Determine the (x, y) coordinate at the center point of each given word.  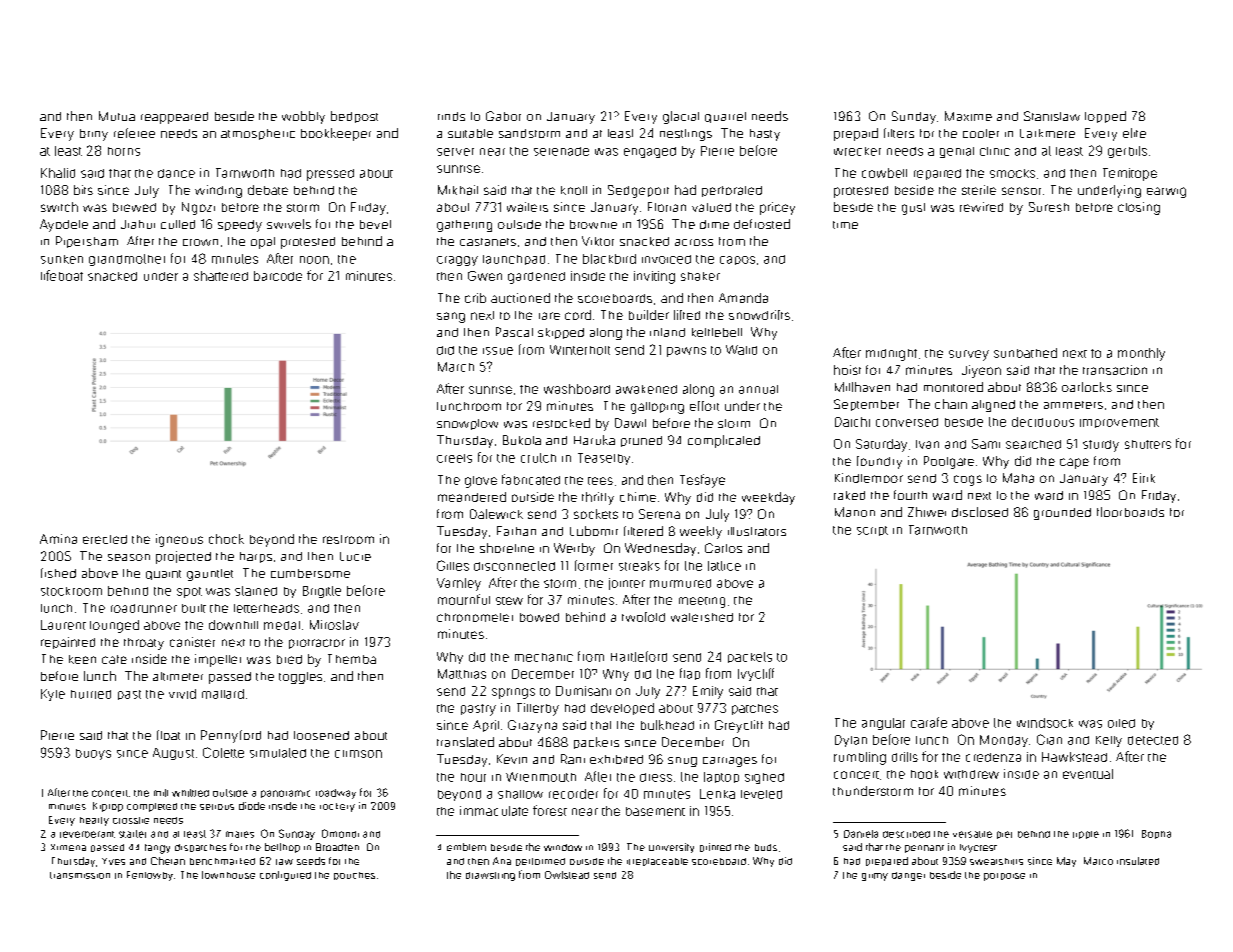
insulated (1138, 861)
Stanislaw (1052, 116)
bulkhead (667, 725)
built (194, 608)
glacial (681, 117)
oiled (1121, 723)
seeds (311, 861)
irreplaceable (657, 862)
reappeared (174, 118)
